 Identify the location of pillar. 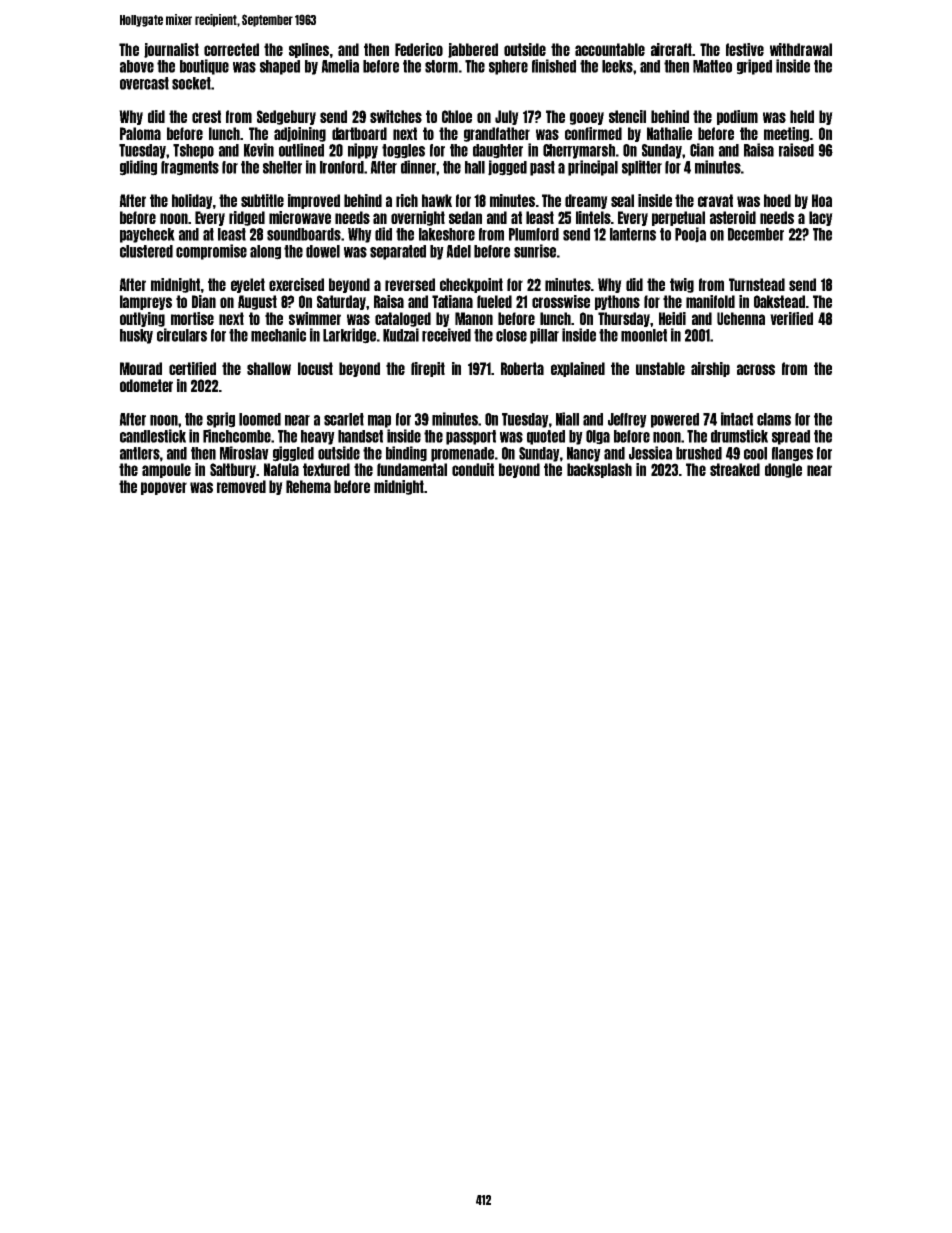
(544, 336).
